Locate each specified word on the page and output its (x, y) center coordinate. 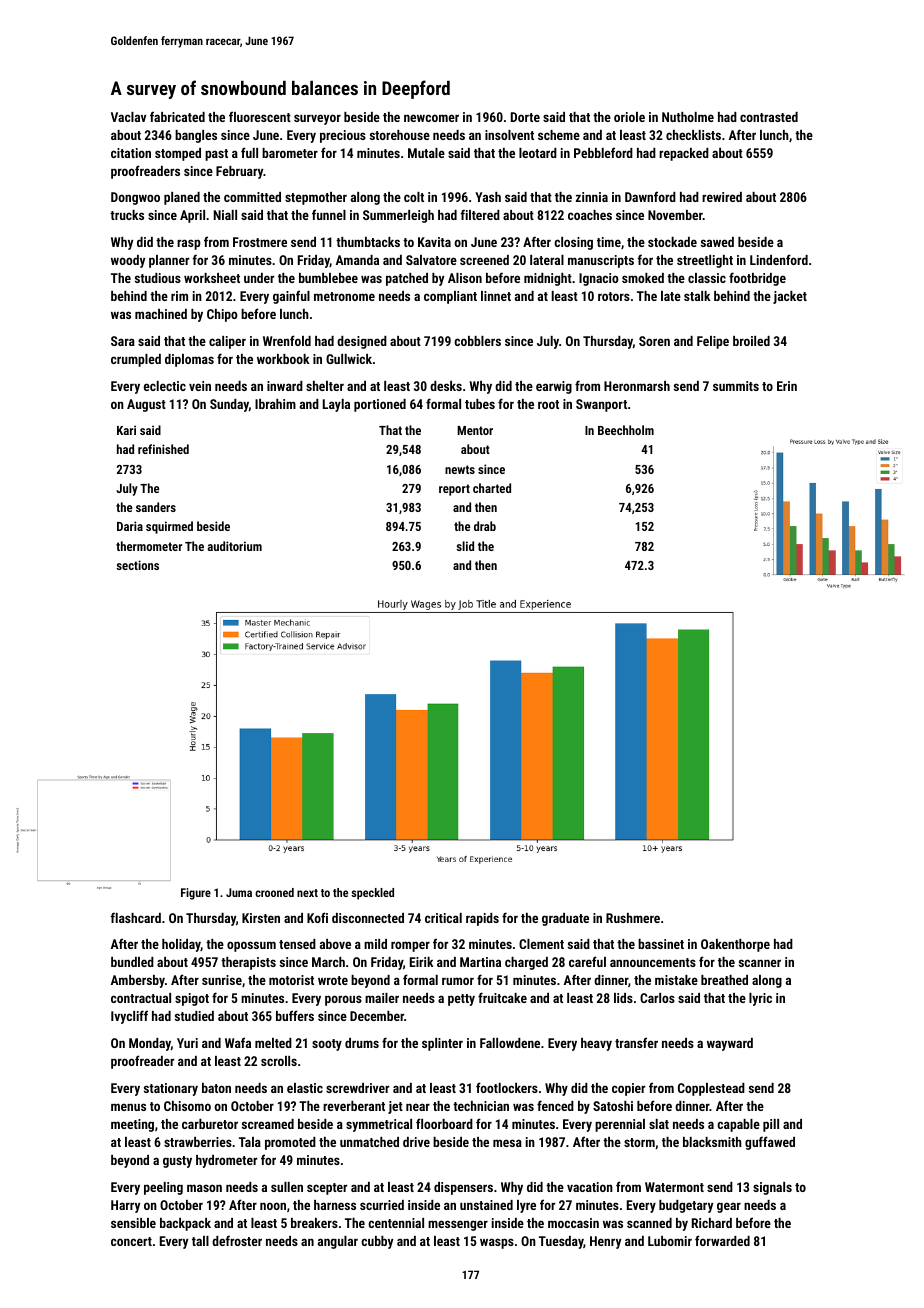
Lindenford (779, 259)
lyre (526, 1206)
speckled (372, 894)
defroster (237, 1240)
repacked (684, 154)
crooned (274, 892)
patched (407, 279)
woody (128, 261)
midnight (548, 279)
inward (285, 386)
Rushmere (633, 918)
